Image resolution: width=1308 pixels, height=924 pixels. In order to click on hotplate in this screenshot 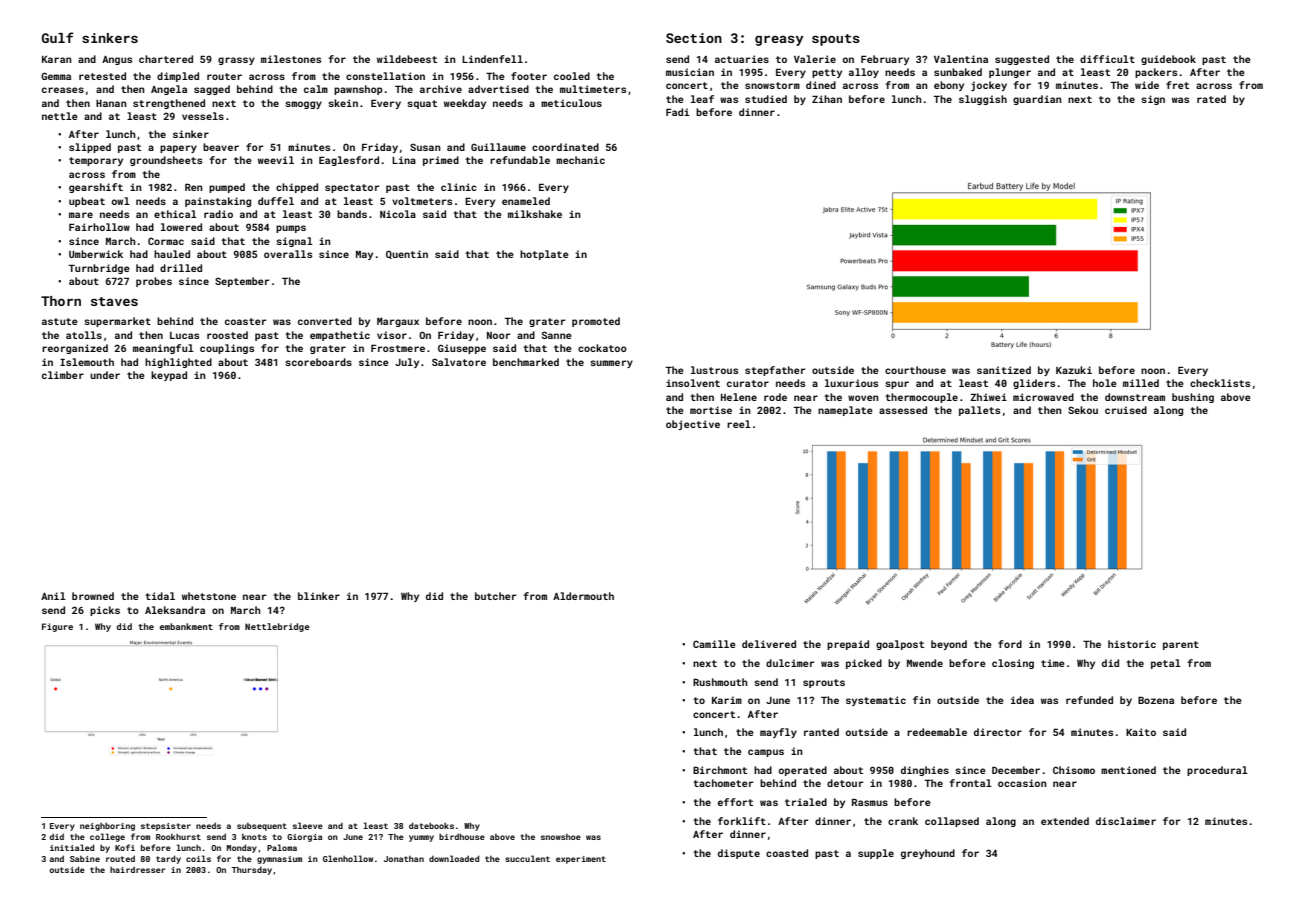, I will do `click(544, 255)`.
